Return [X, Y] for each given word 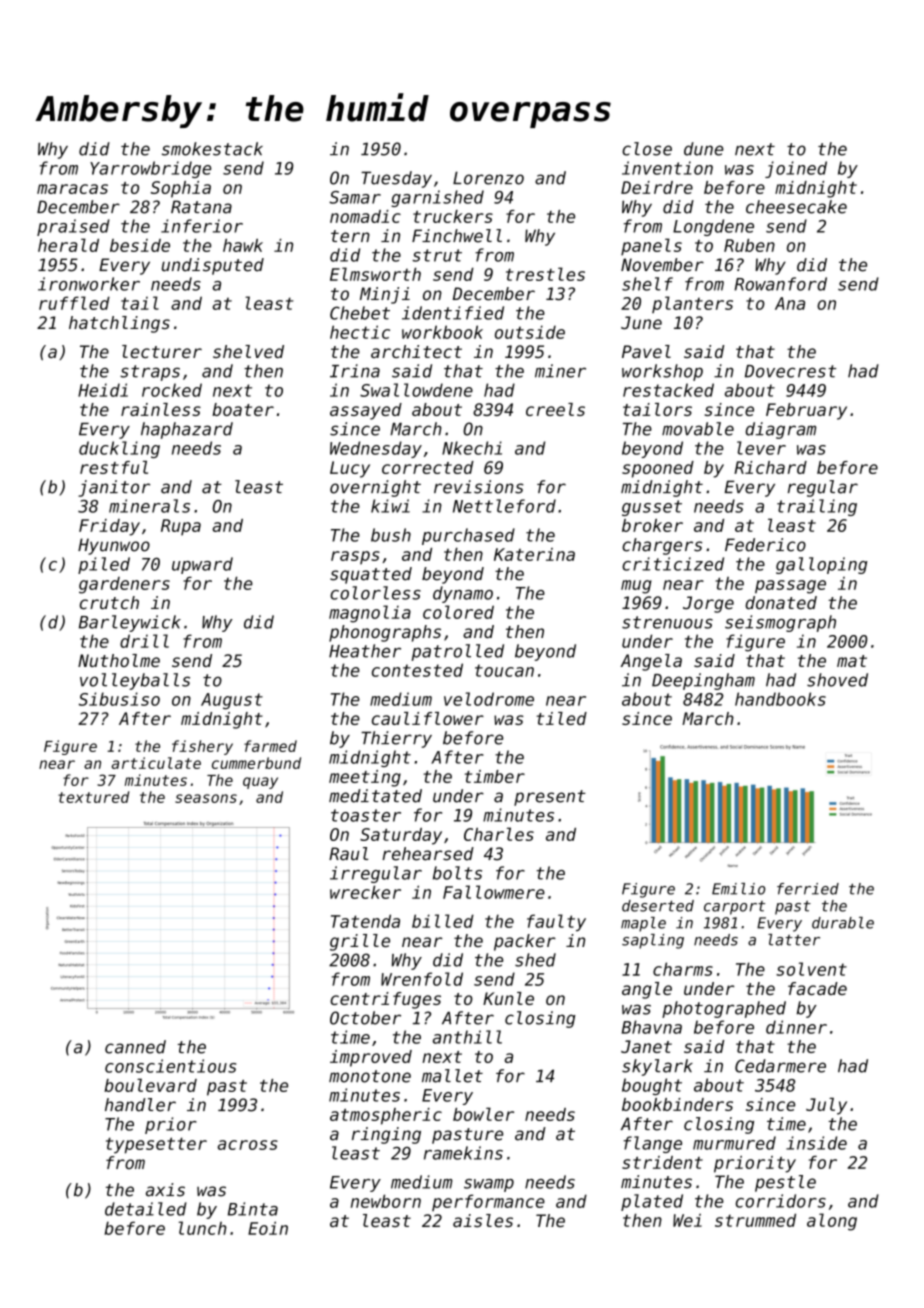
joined [796, 169]
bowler [483, 1114]
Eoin [268, 1228]
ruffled [74, 303]
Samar [355, 197]
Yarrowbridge [150, 169]
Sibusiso [119, 699]
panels [651, 247]
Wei [687, 1220]
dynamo [463, 594]
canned [135, 1047]
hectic [360, 332]
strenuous [667, 622]
